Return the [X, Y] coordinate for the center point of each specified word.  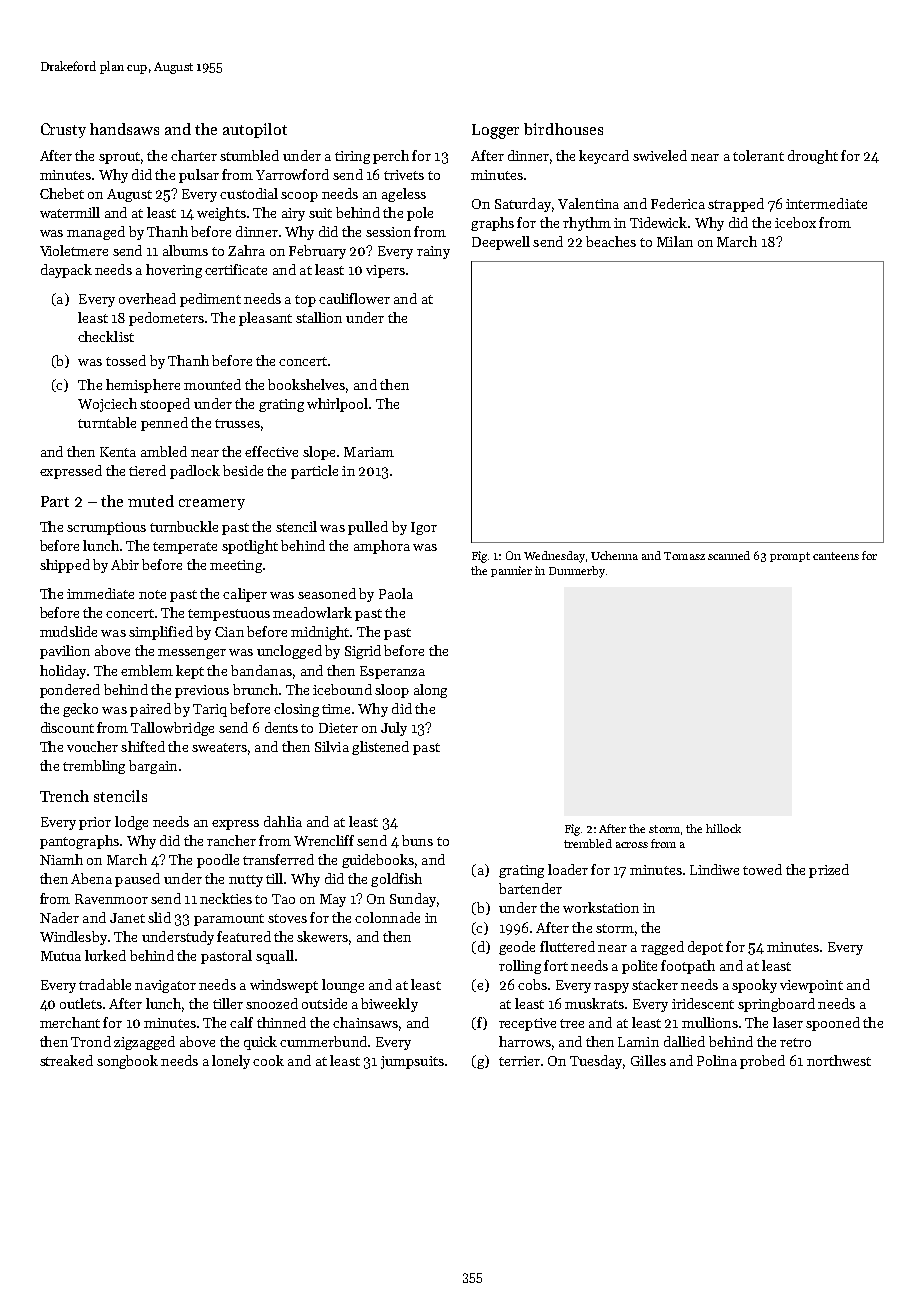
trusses [237, 423]
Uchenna [614, 555]
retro [795, 1042]
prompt [790, 557]
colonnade [387, 917]
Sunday [413, 900]
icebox [795, 222]
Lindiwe [714, 869]
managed [96, 233]
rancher [231, 840]
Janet [127, 918]
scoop [299, 197]
